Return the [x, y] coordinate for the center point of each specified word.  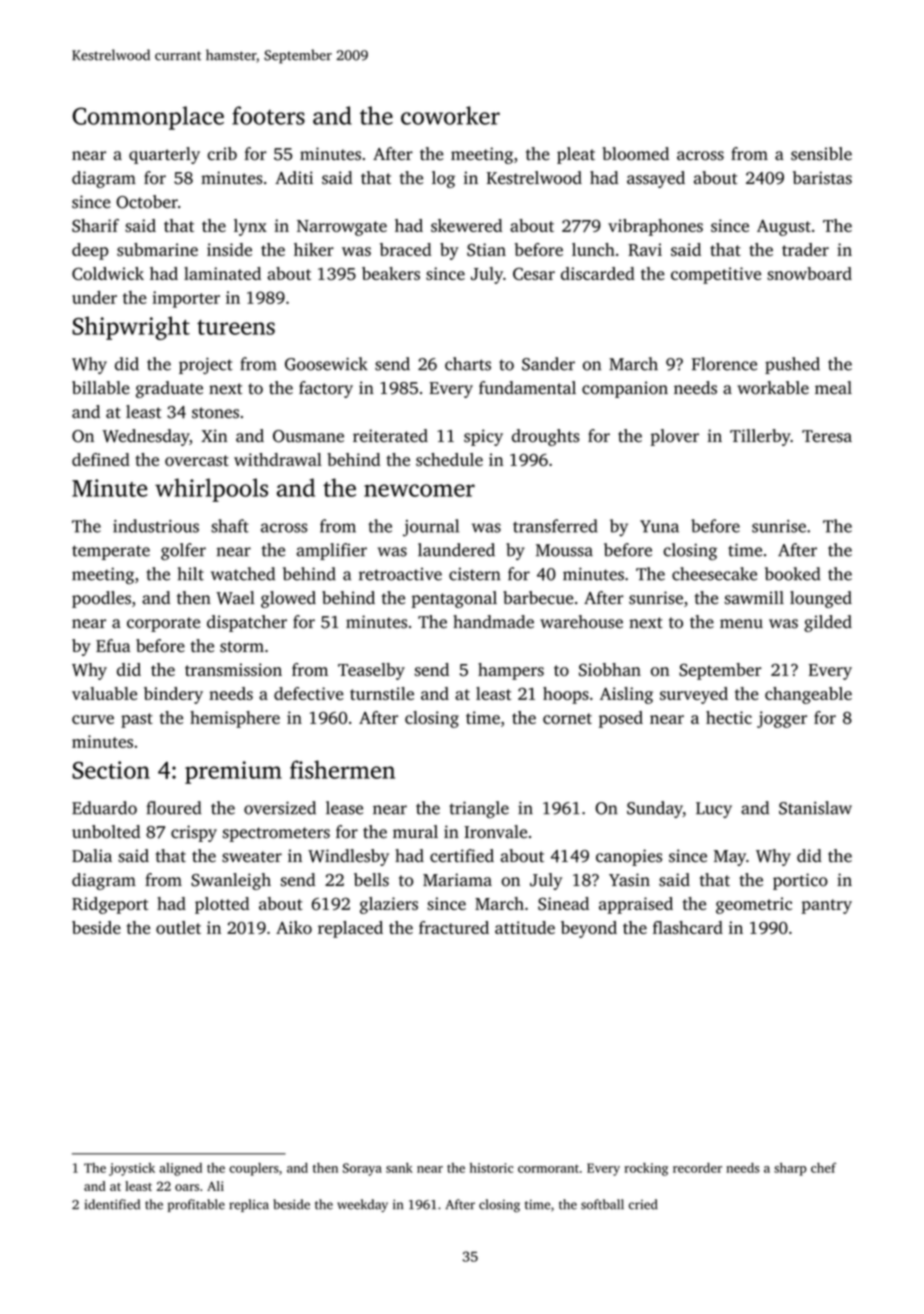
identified [112, 1204]
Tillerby [760, 437]
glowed [288, 599]
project [206, 365]
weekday [362, 1205]
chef [823, 1168]
